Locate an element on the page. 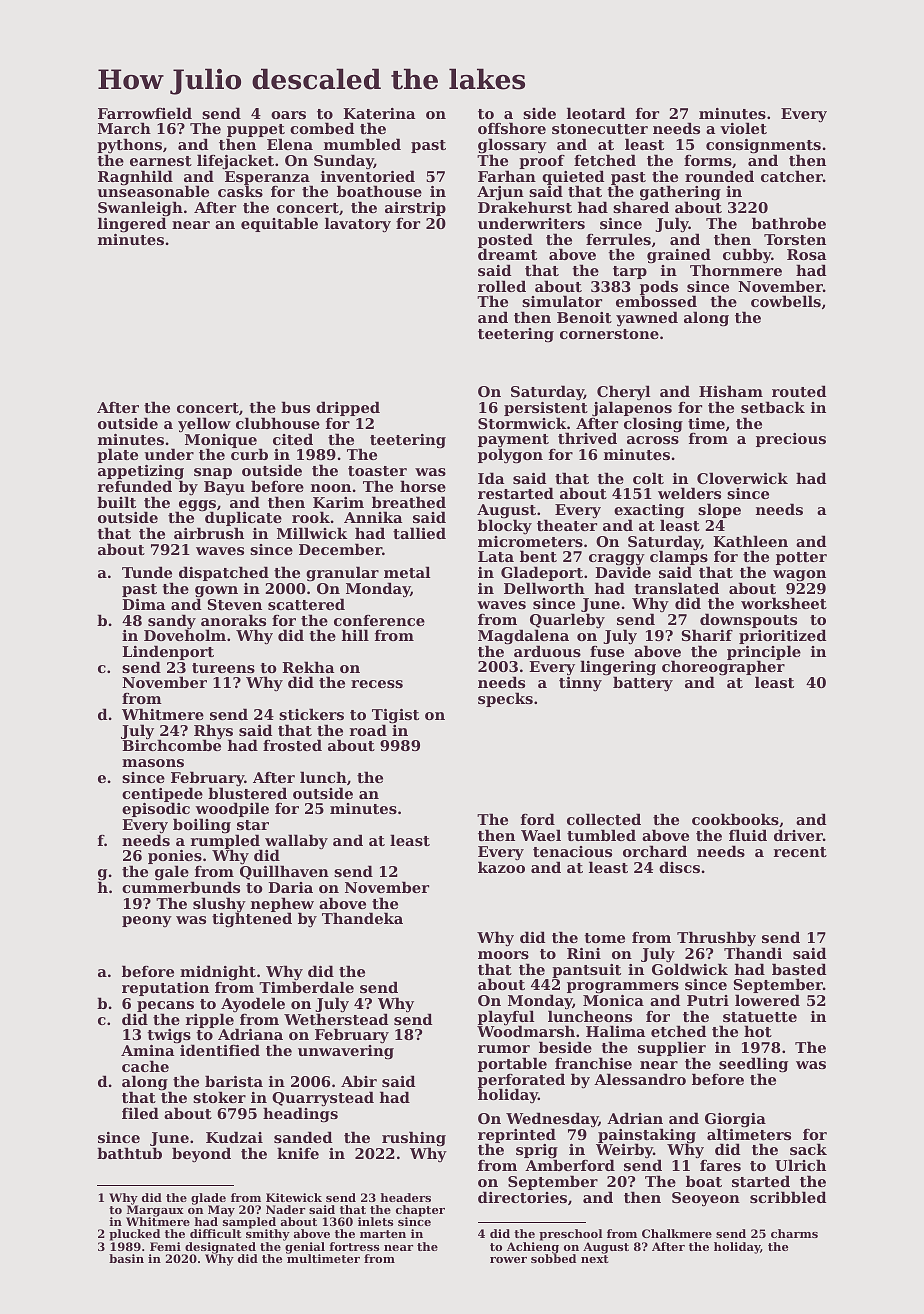  yellow is located at coordinates (204, 425).
